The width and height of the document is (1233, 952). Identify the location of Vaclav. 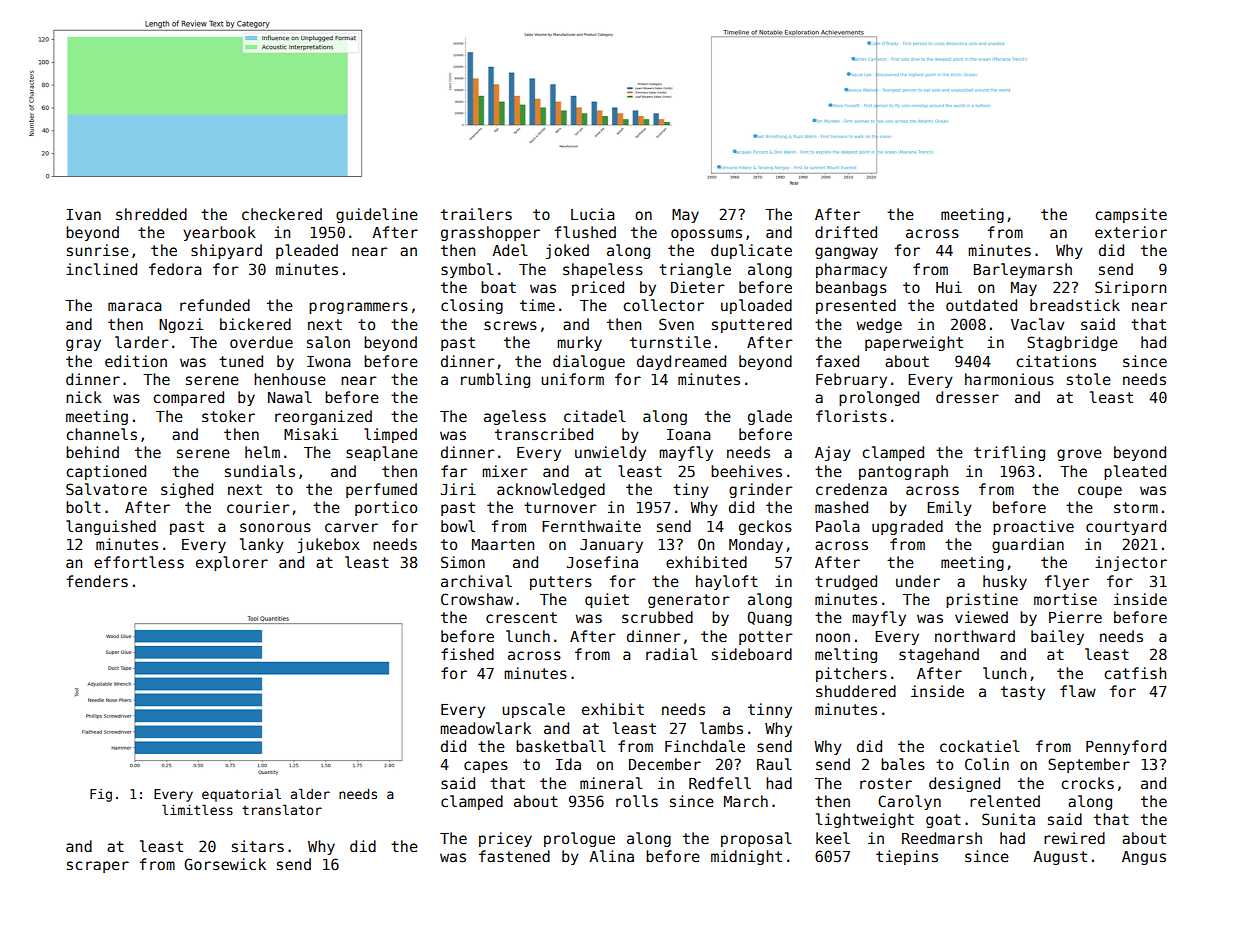
(1037, 324).
